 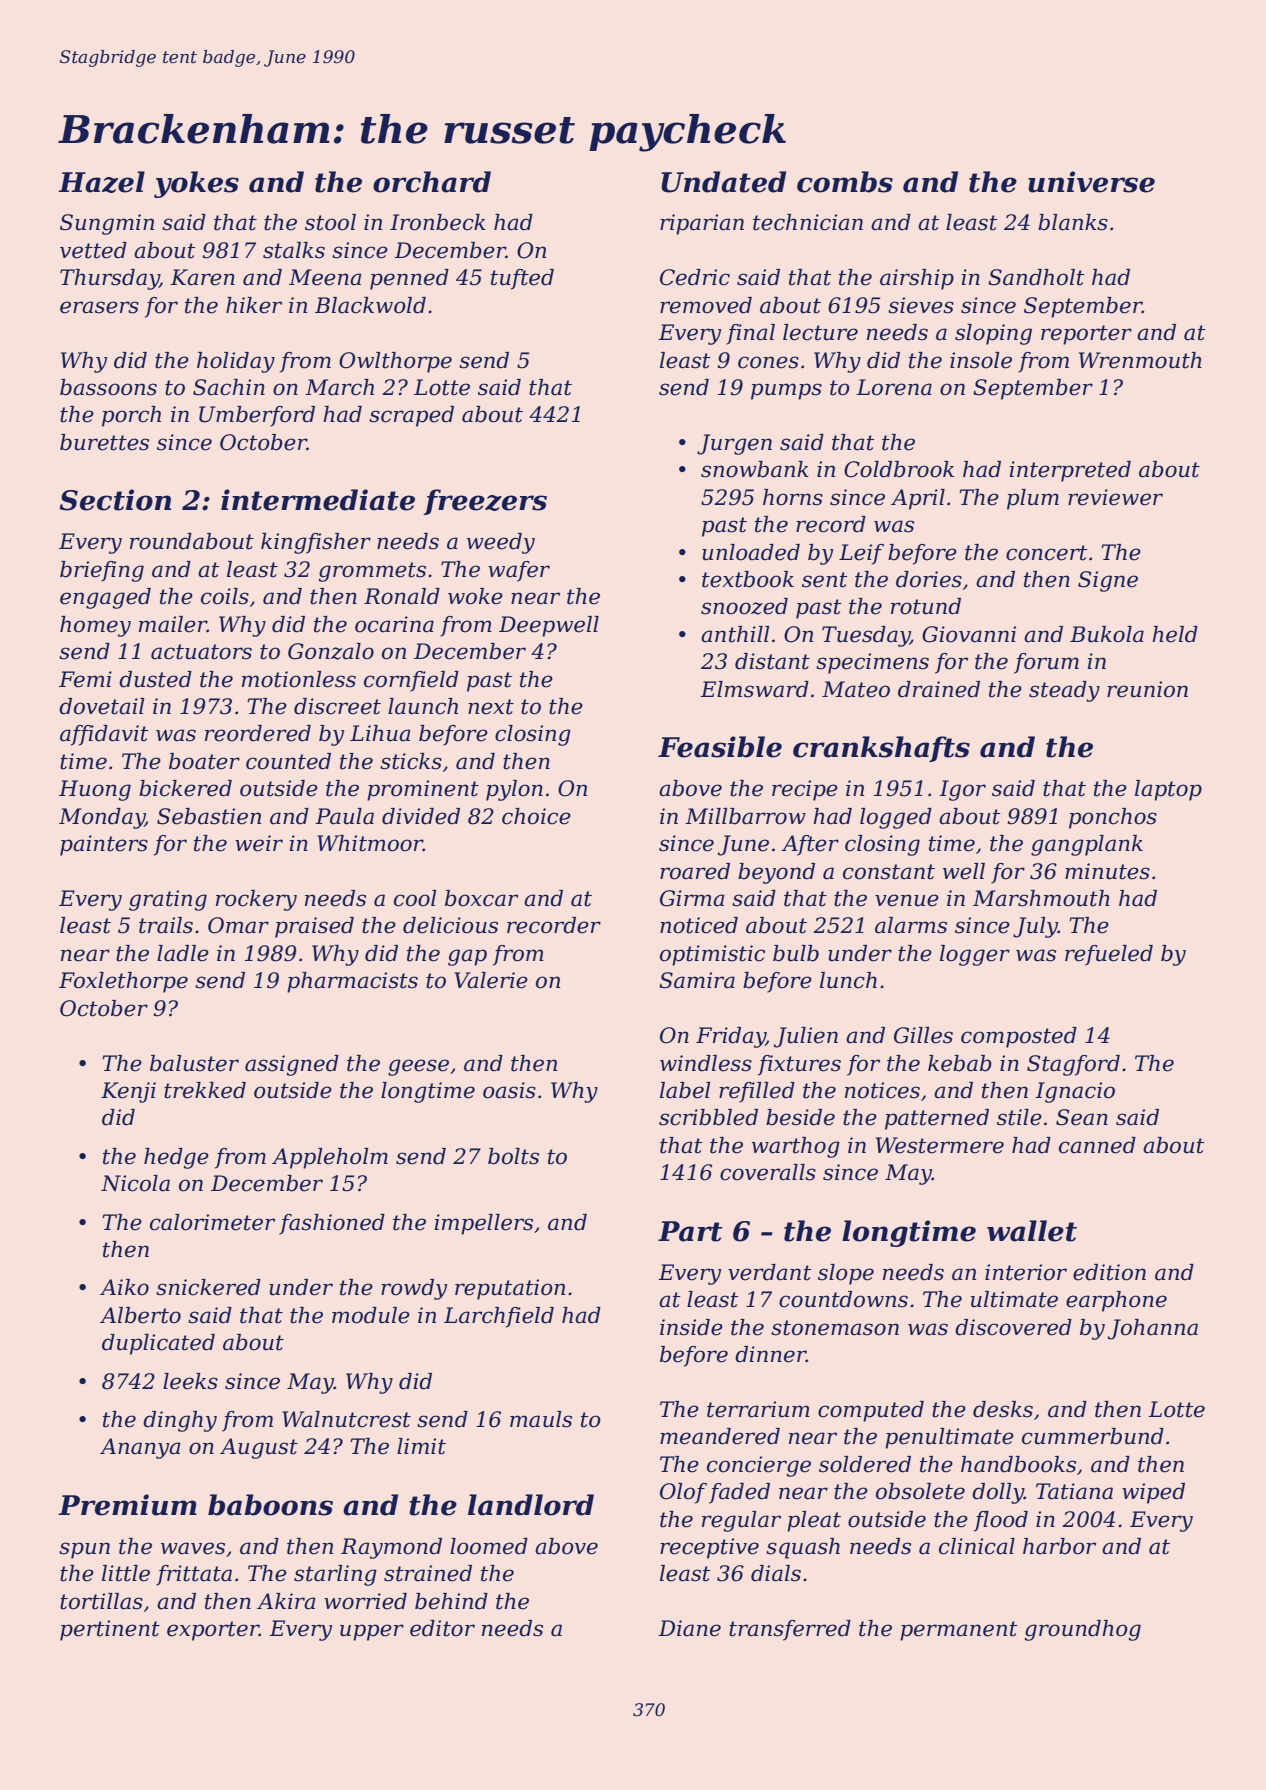 I want to click on removed, so click(x=706, y=305).
